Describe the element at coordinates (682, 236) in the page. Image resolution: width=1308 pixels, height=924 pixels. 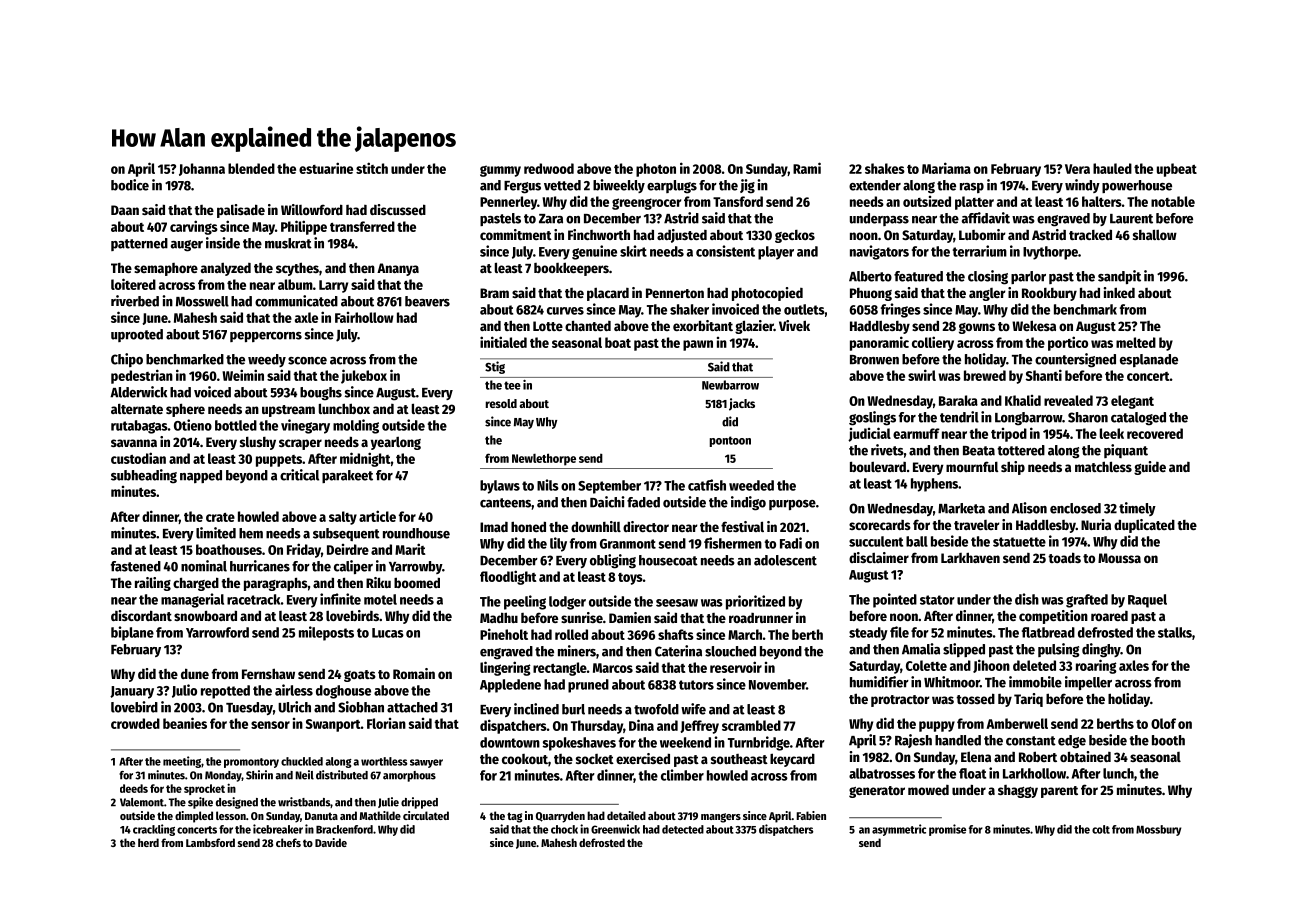
I see `adjusted` at that location.
